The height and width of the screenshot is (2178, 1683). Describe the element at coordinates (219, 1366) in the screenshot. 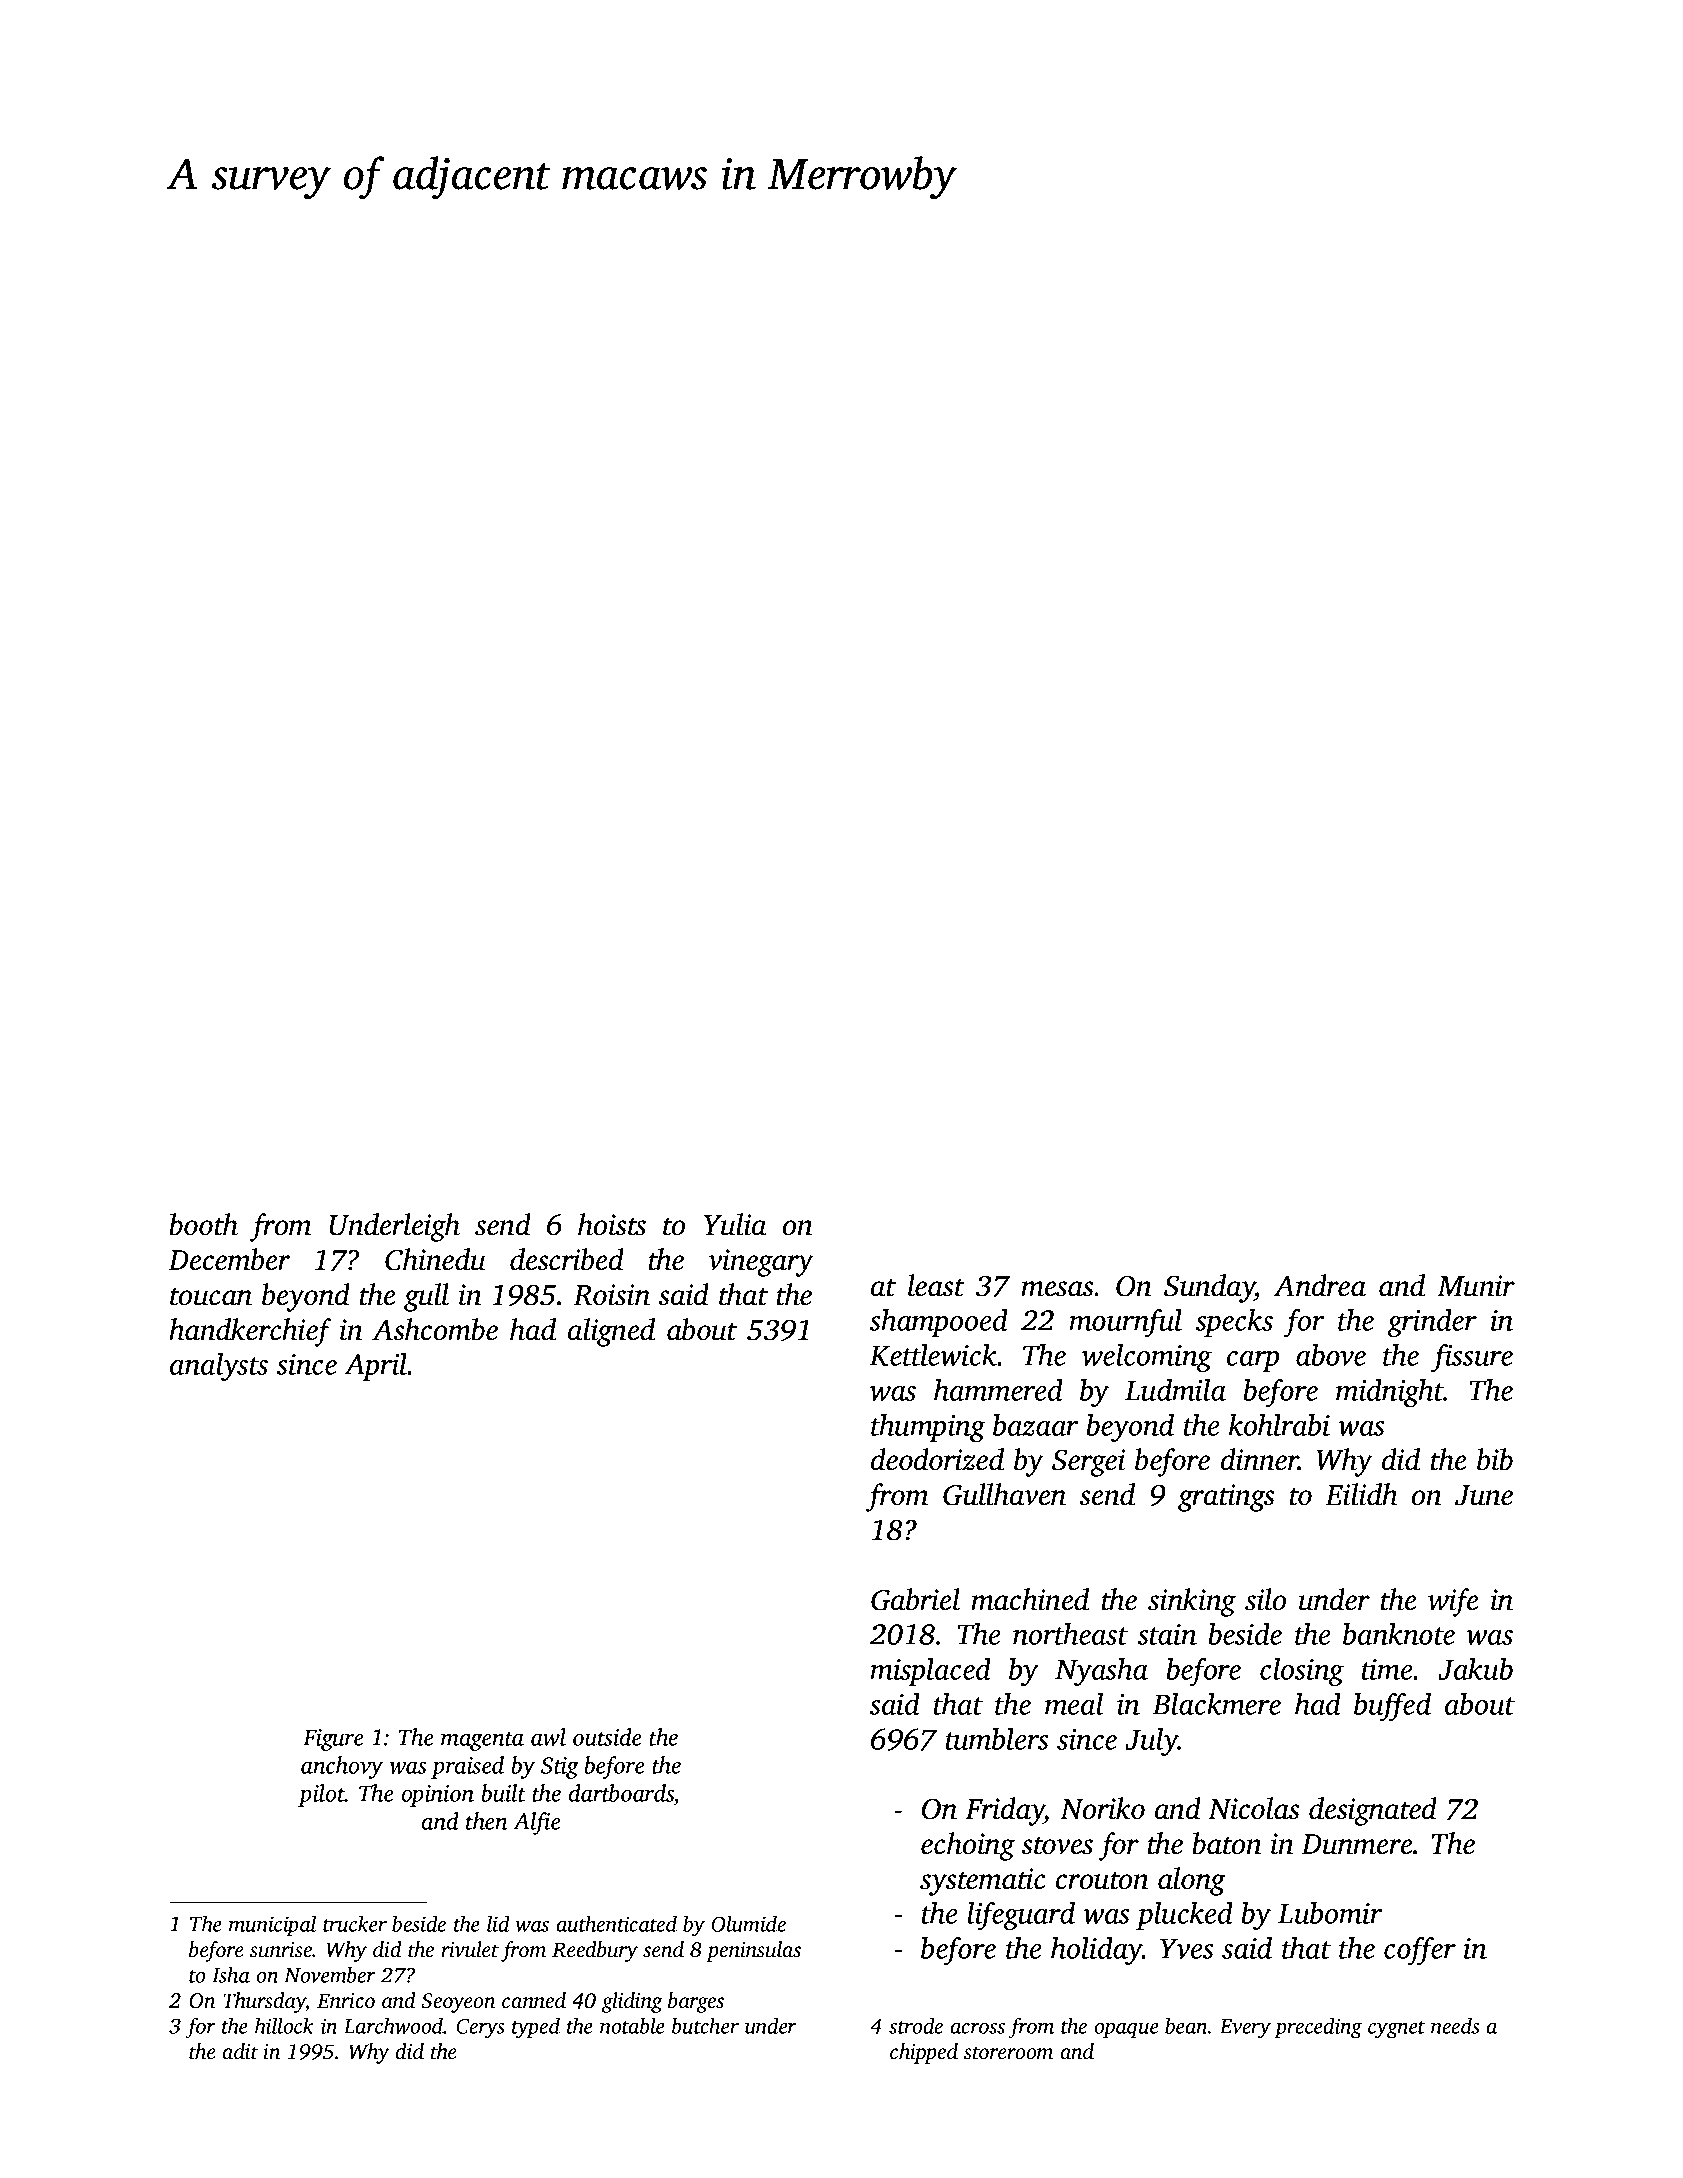

I see `analysts` at that location.
